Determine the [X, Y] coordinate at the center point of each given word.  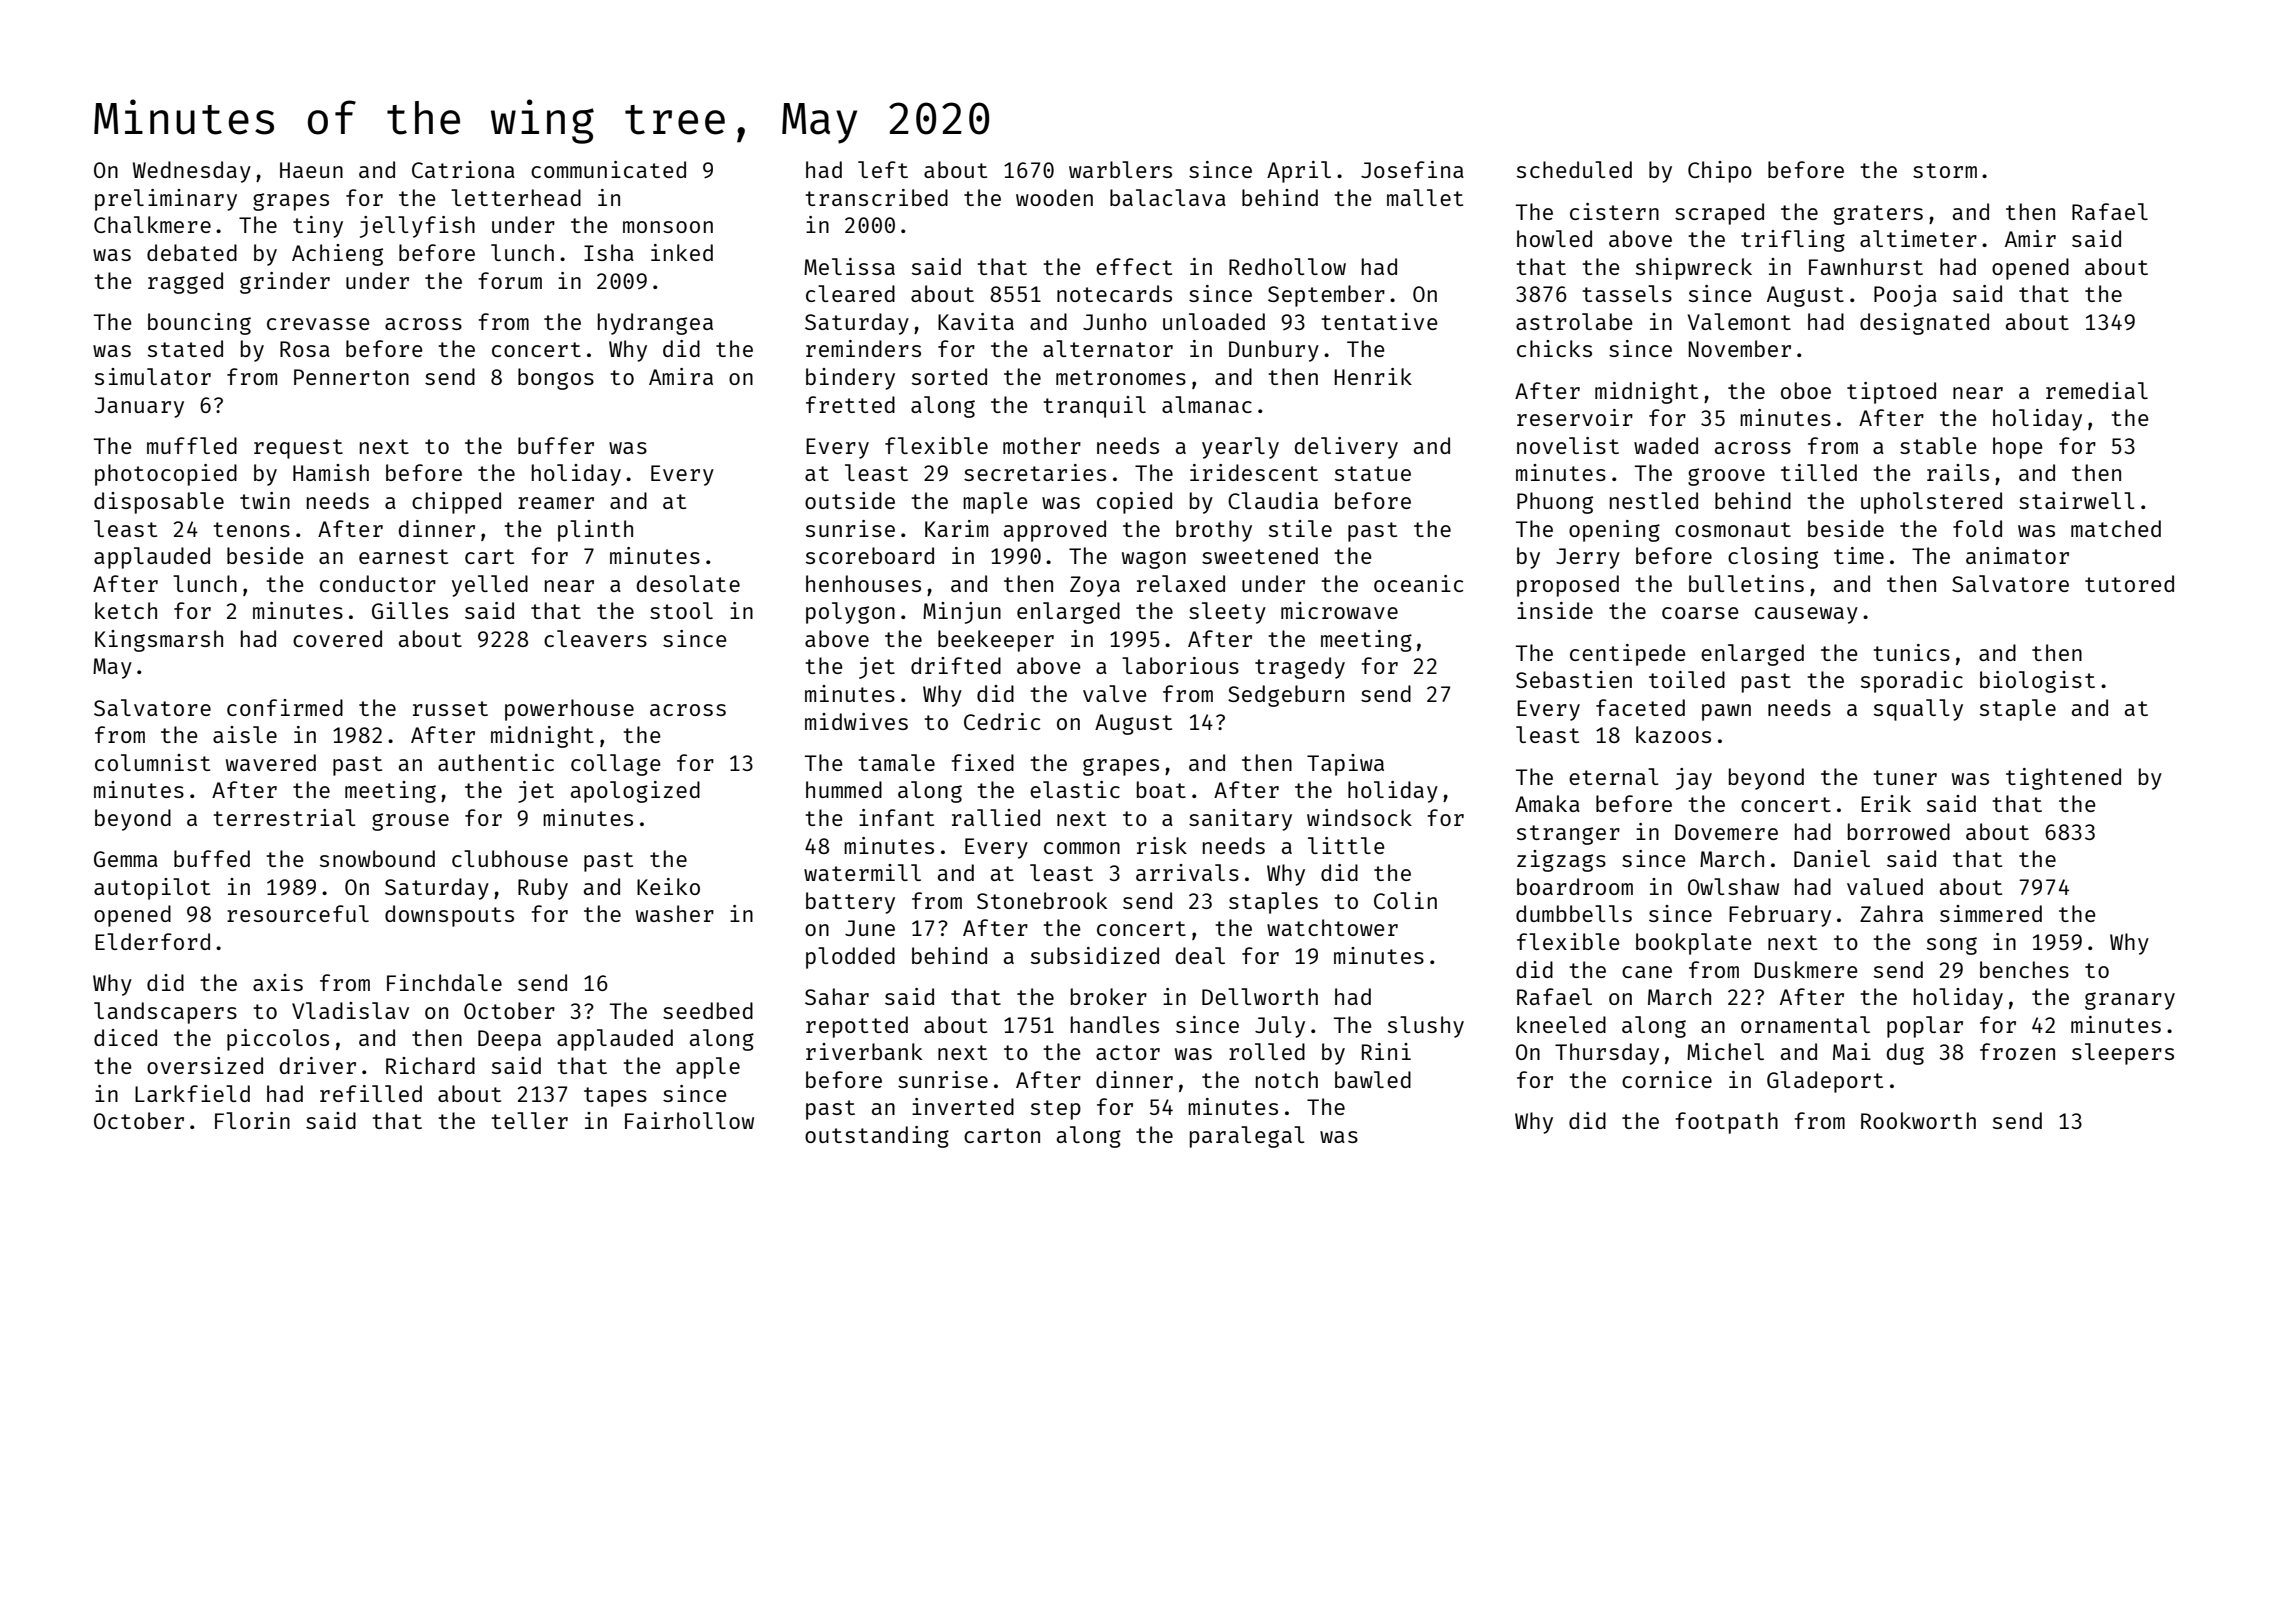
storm [1945, 170]
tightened [2063, 779]
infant [896, 817]
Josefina [1412, 169]
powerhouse [569, 710]
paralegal [1247, 1137]
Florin [252, 1120]
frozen [2017, 1051]
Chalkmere [152, 224]
